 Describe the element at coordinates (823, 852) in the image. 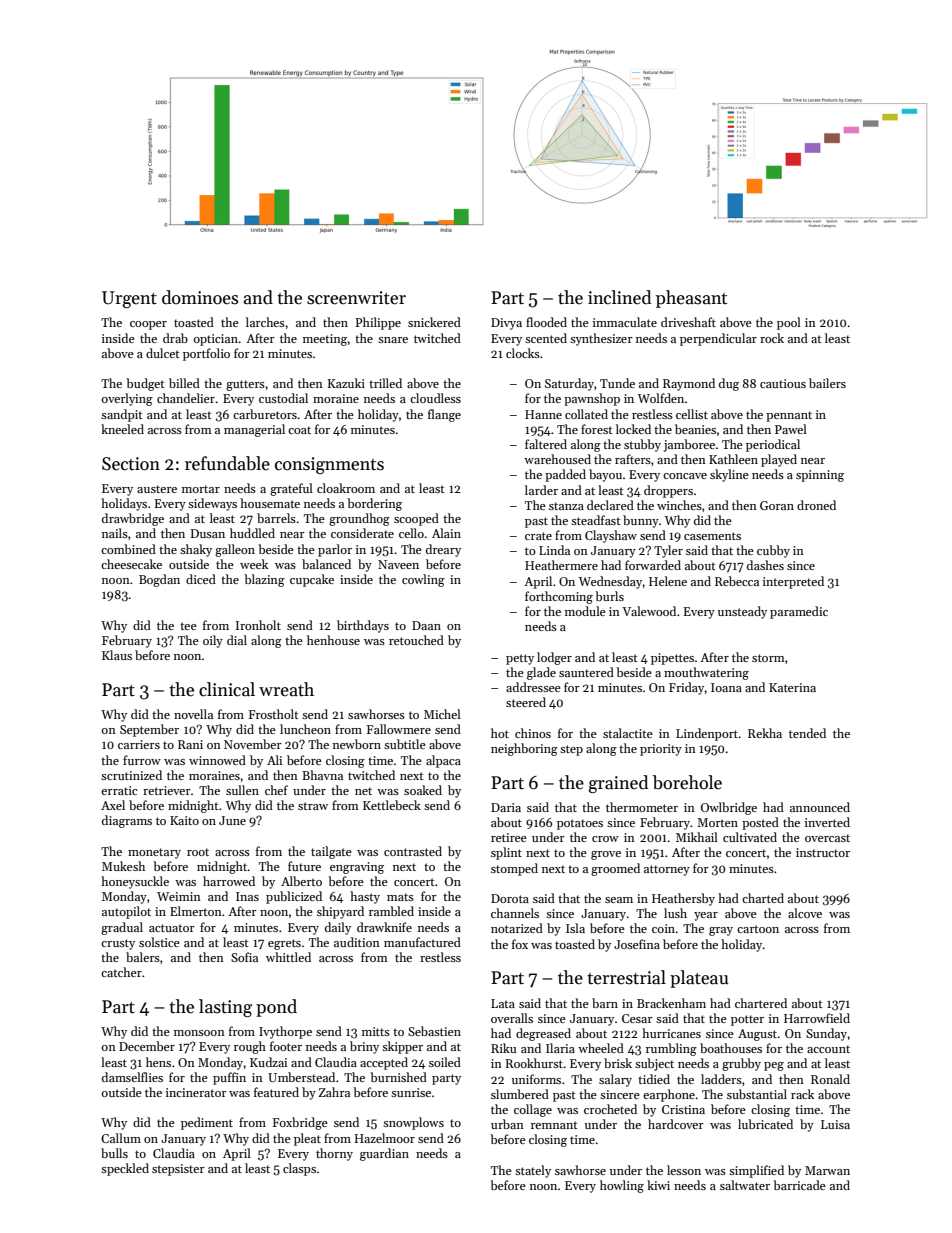

I see `instructor` at that location.
